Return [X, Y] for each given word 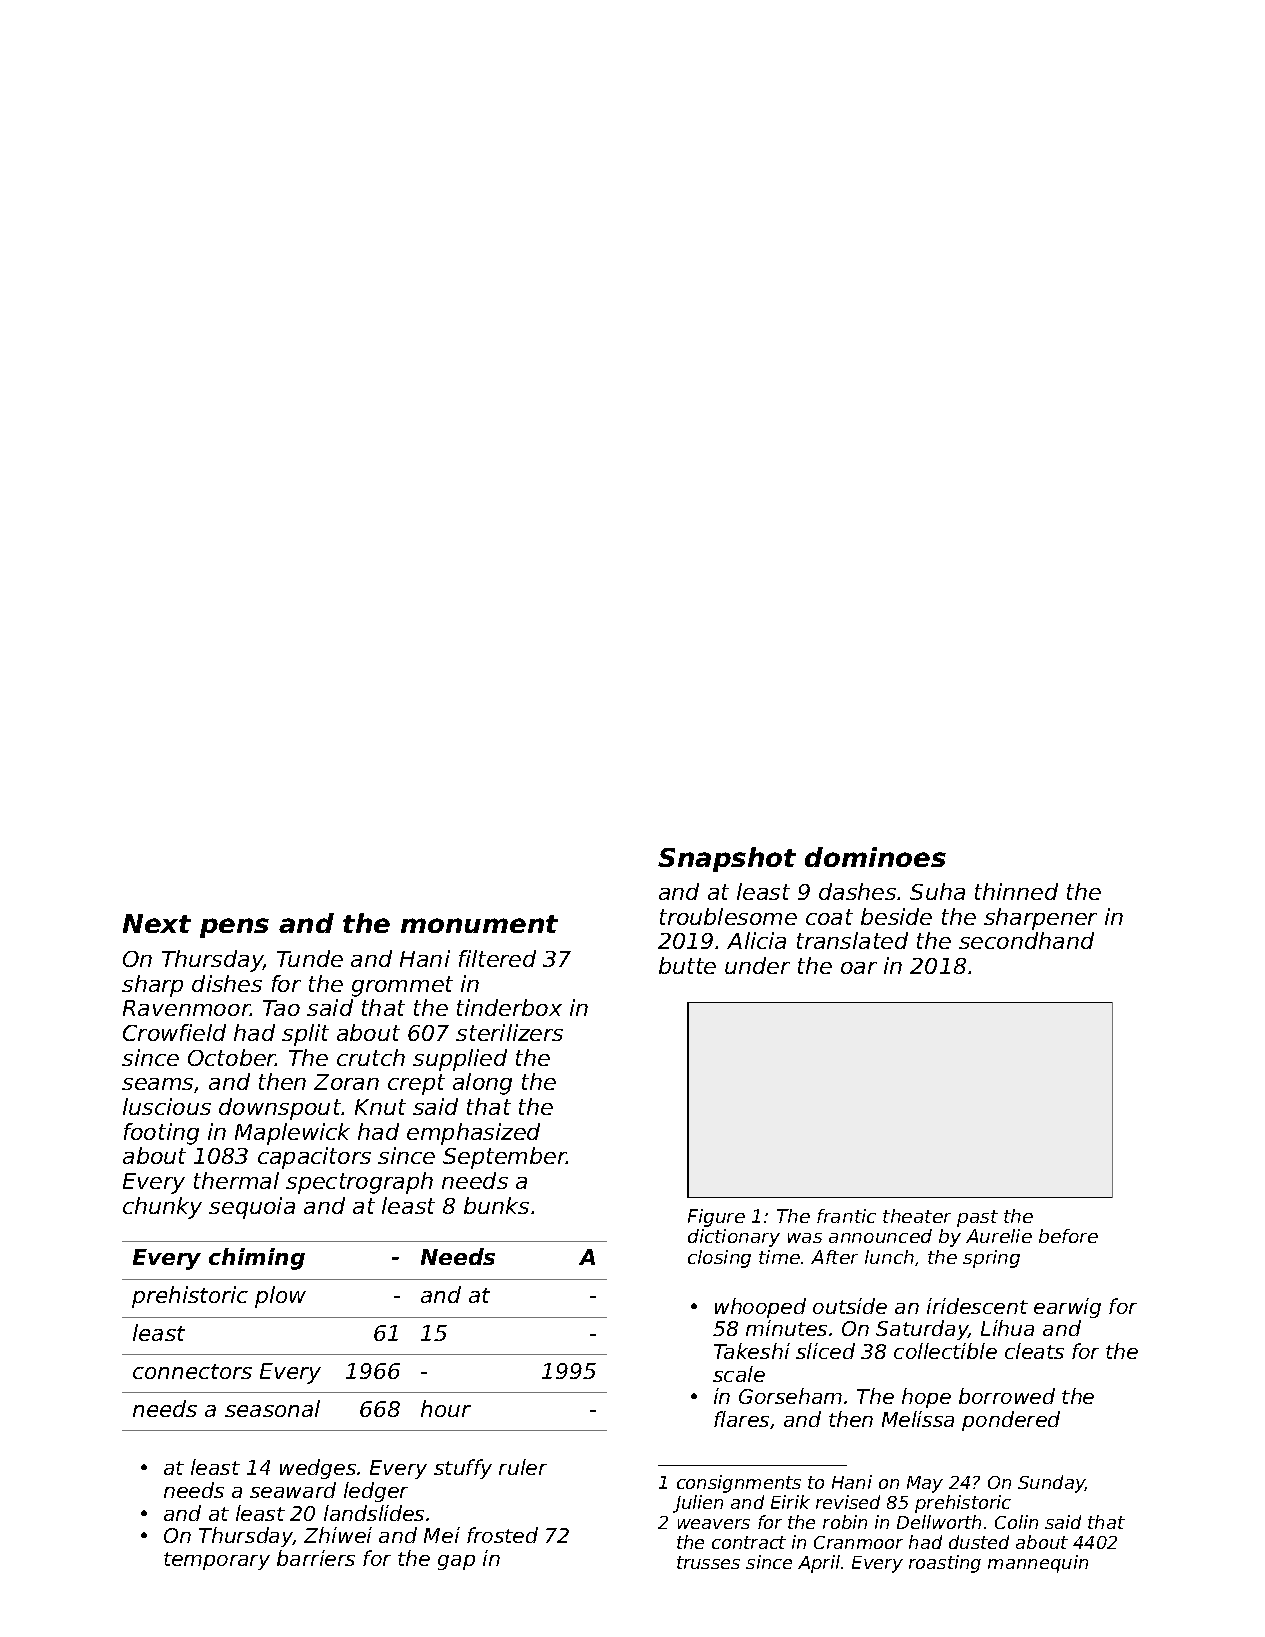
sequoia [252, 1208]
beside [896, 916]
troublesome [728, 916]
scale [739, 1374]
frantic [846, 1216]
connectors [192, 1371]
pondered [1011, 1421]
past [977, 1218]
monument [479, 924]
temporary [217, 1561]
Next [157, 923]
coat [829, 917]
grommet [402, 986]
